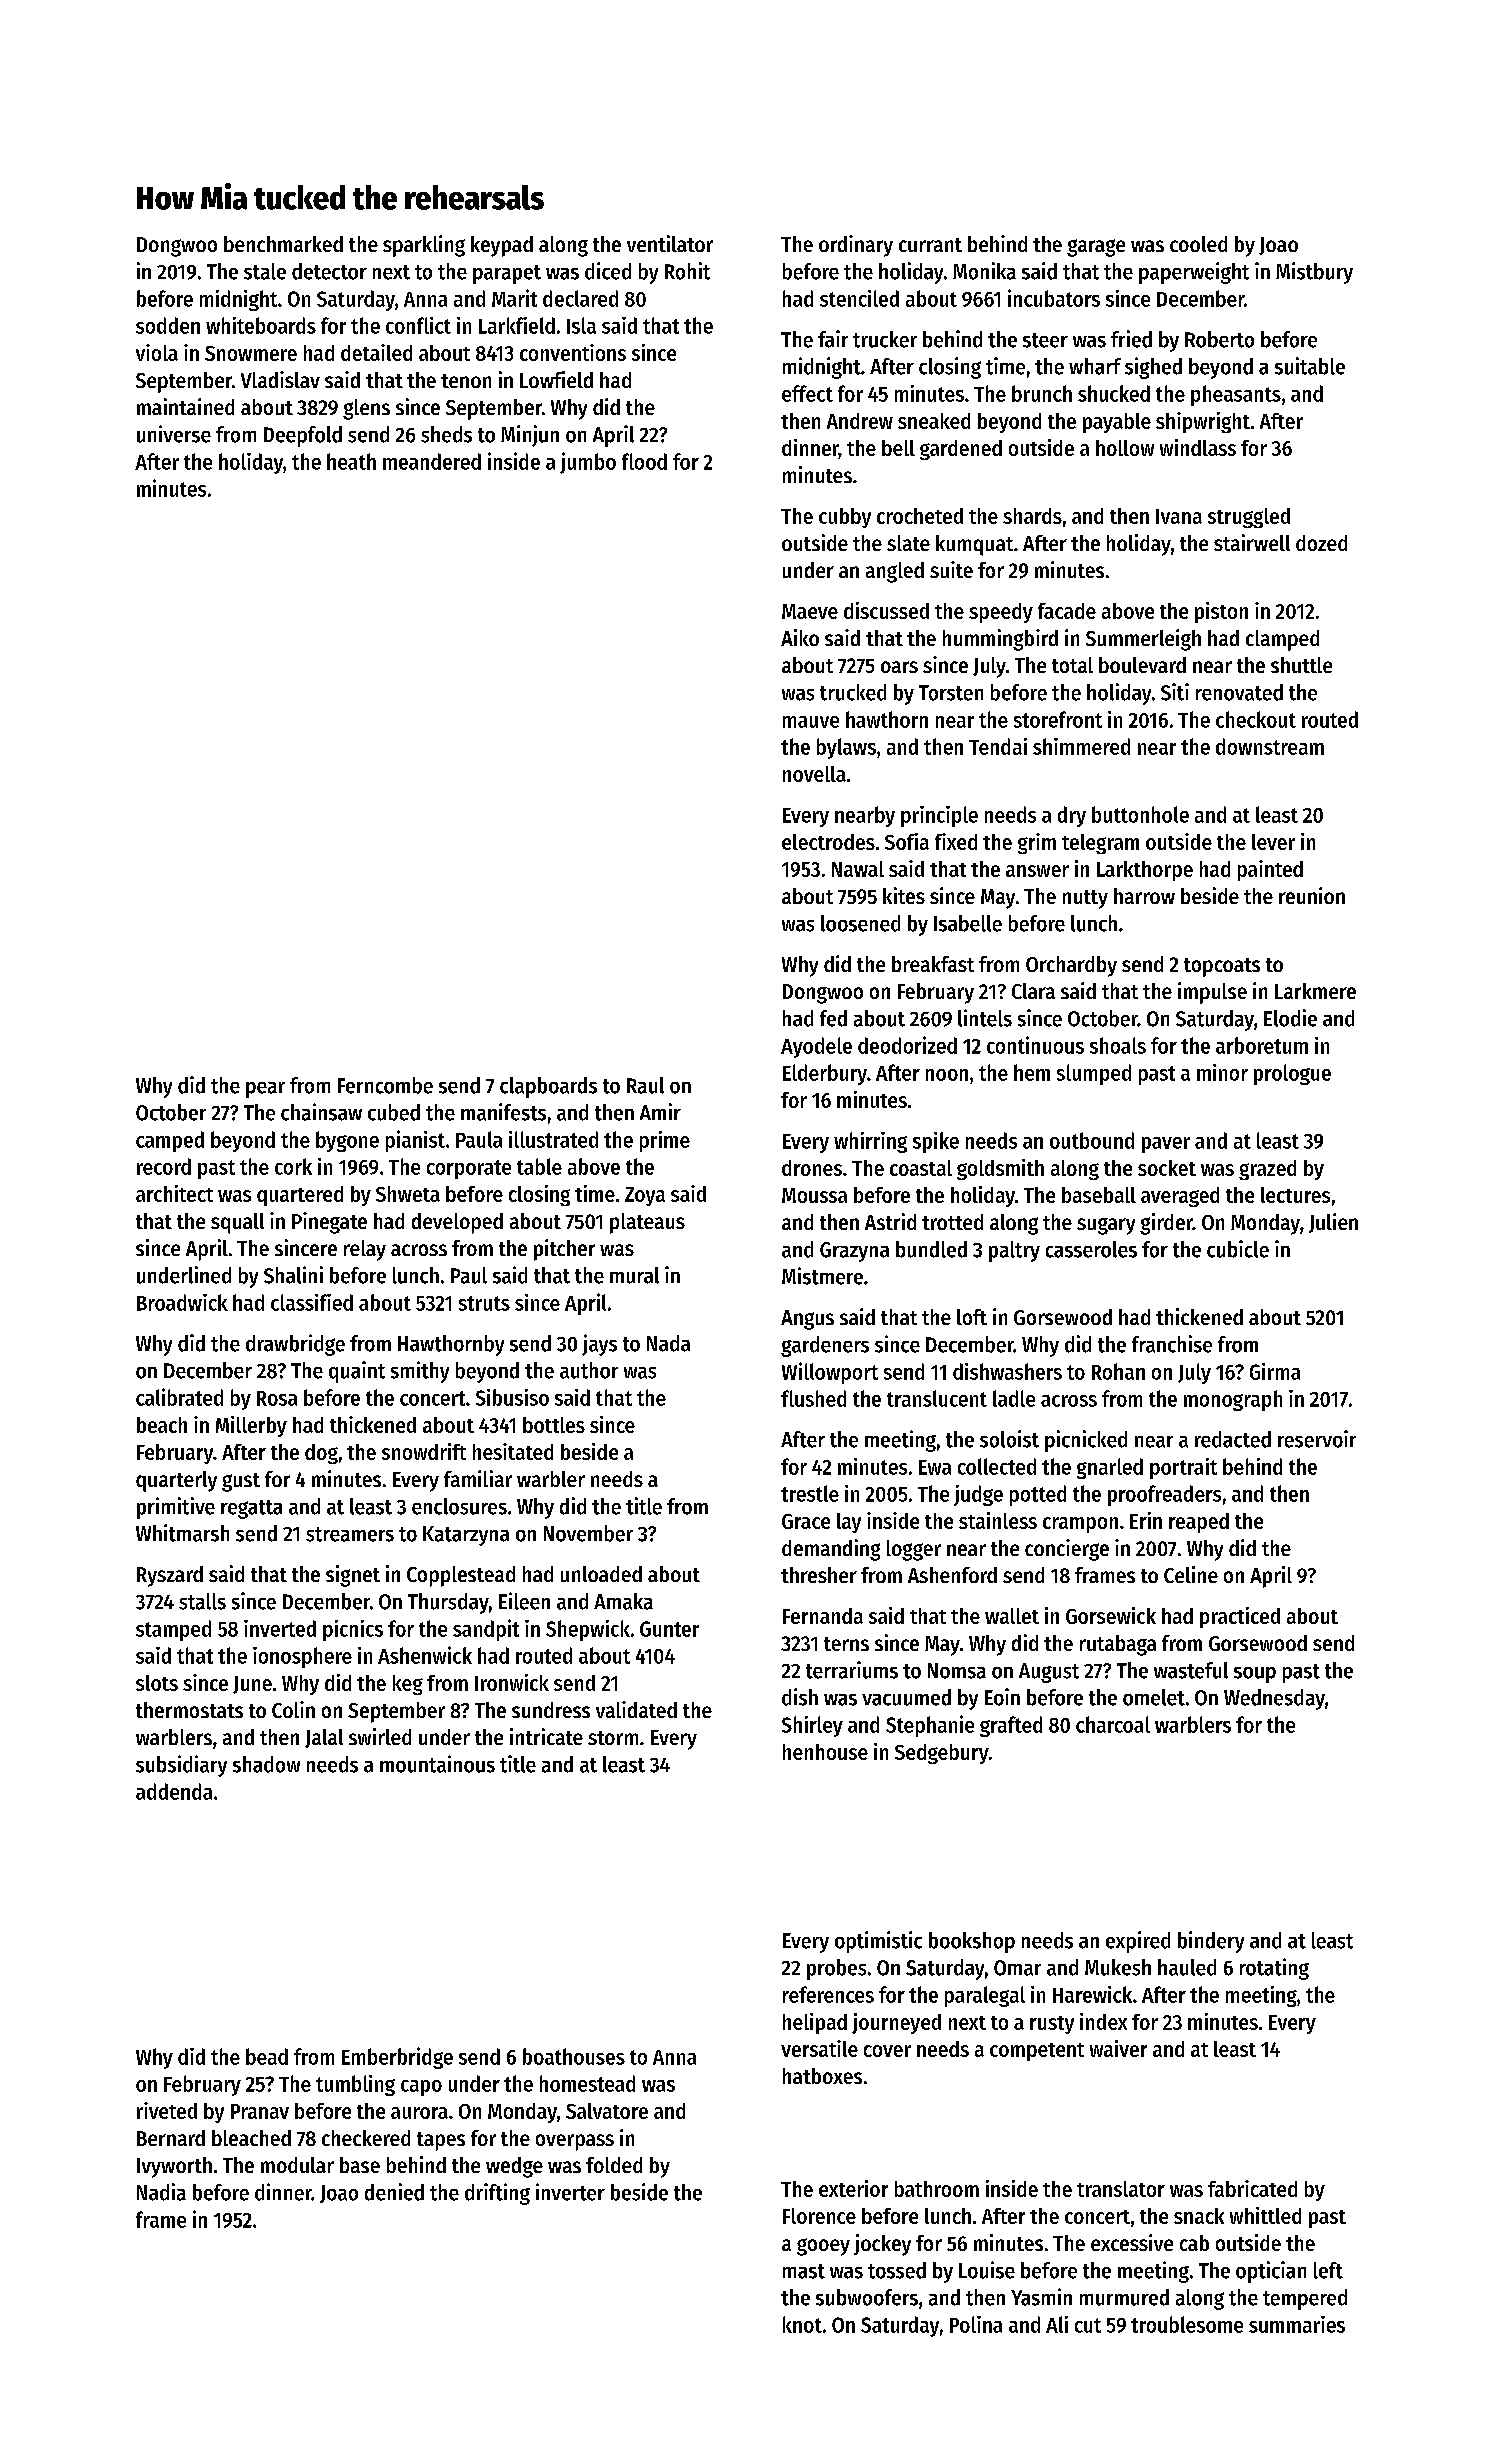 This screenshot has height=2464, width=1496. I want to click on benchmarked, so click(283, 244).
